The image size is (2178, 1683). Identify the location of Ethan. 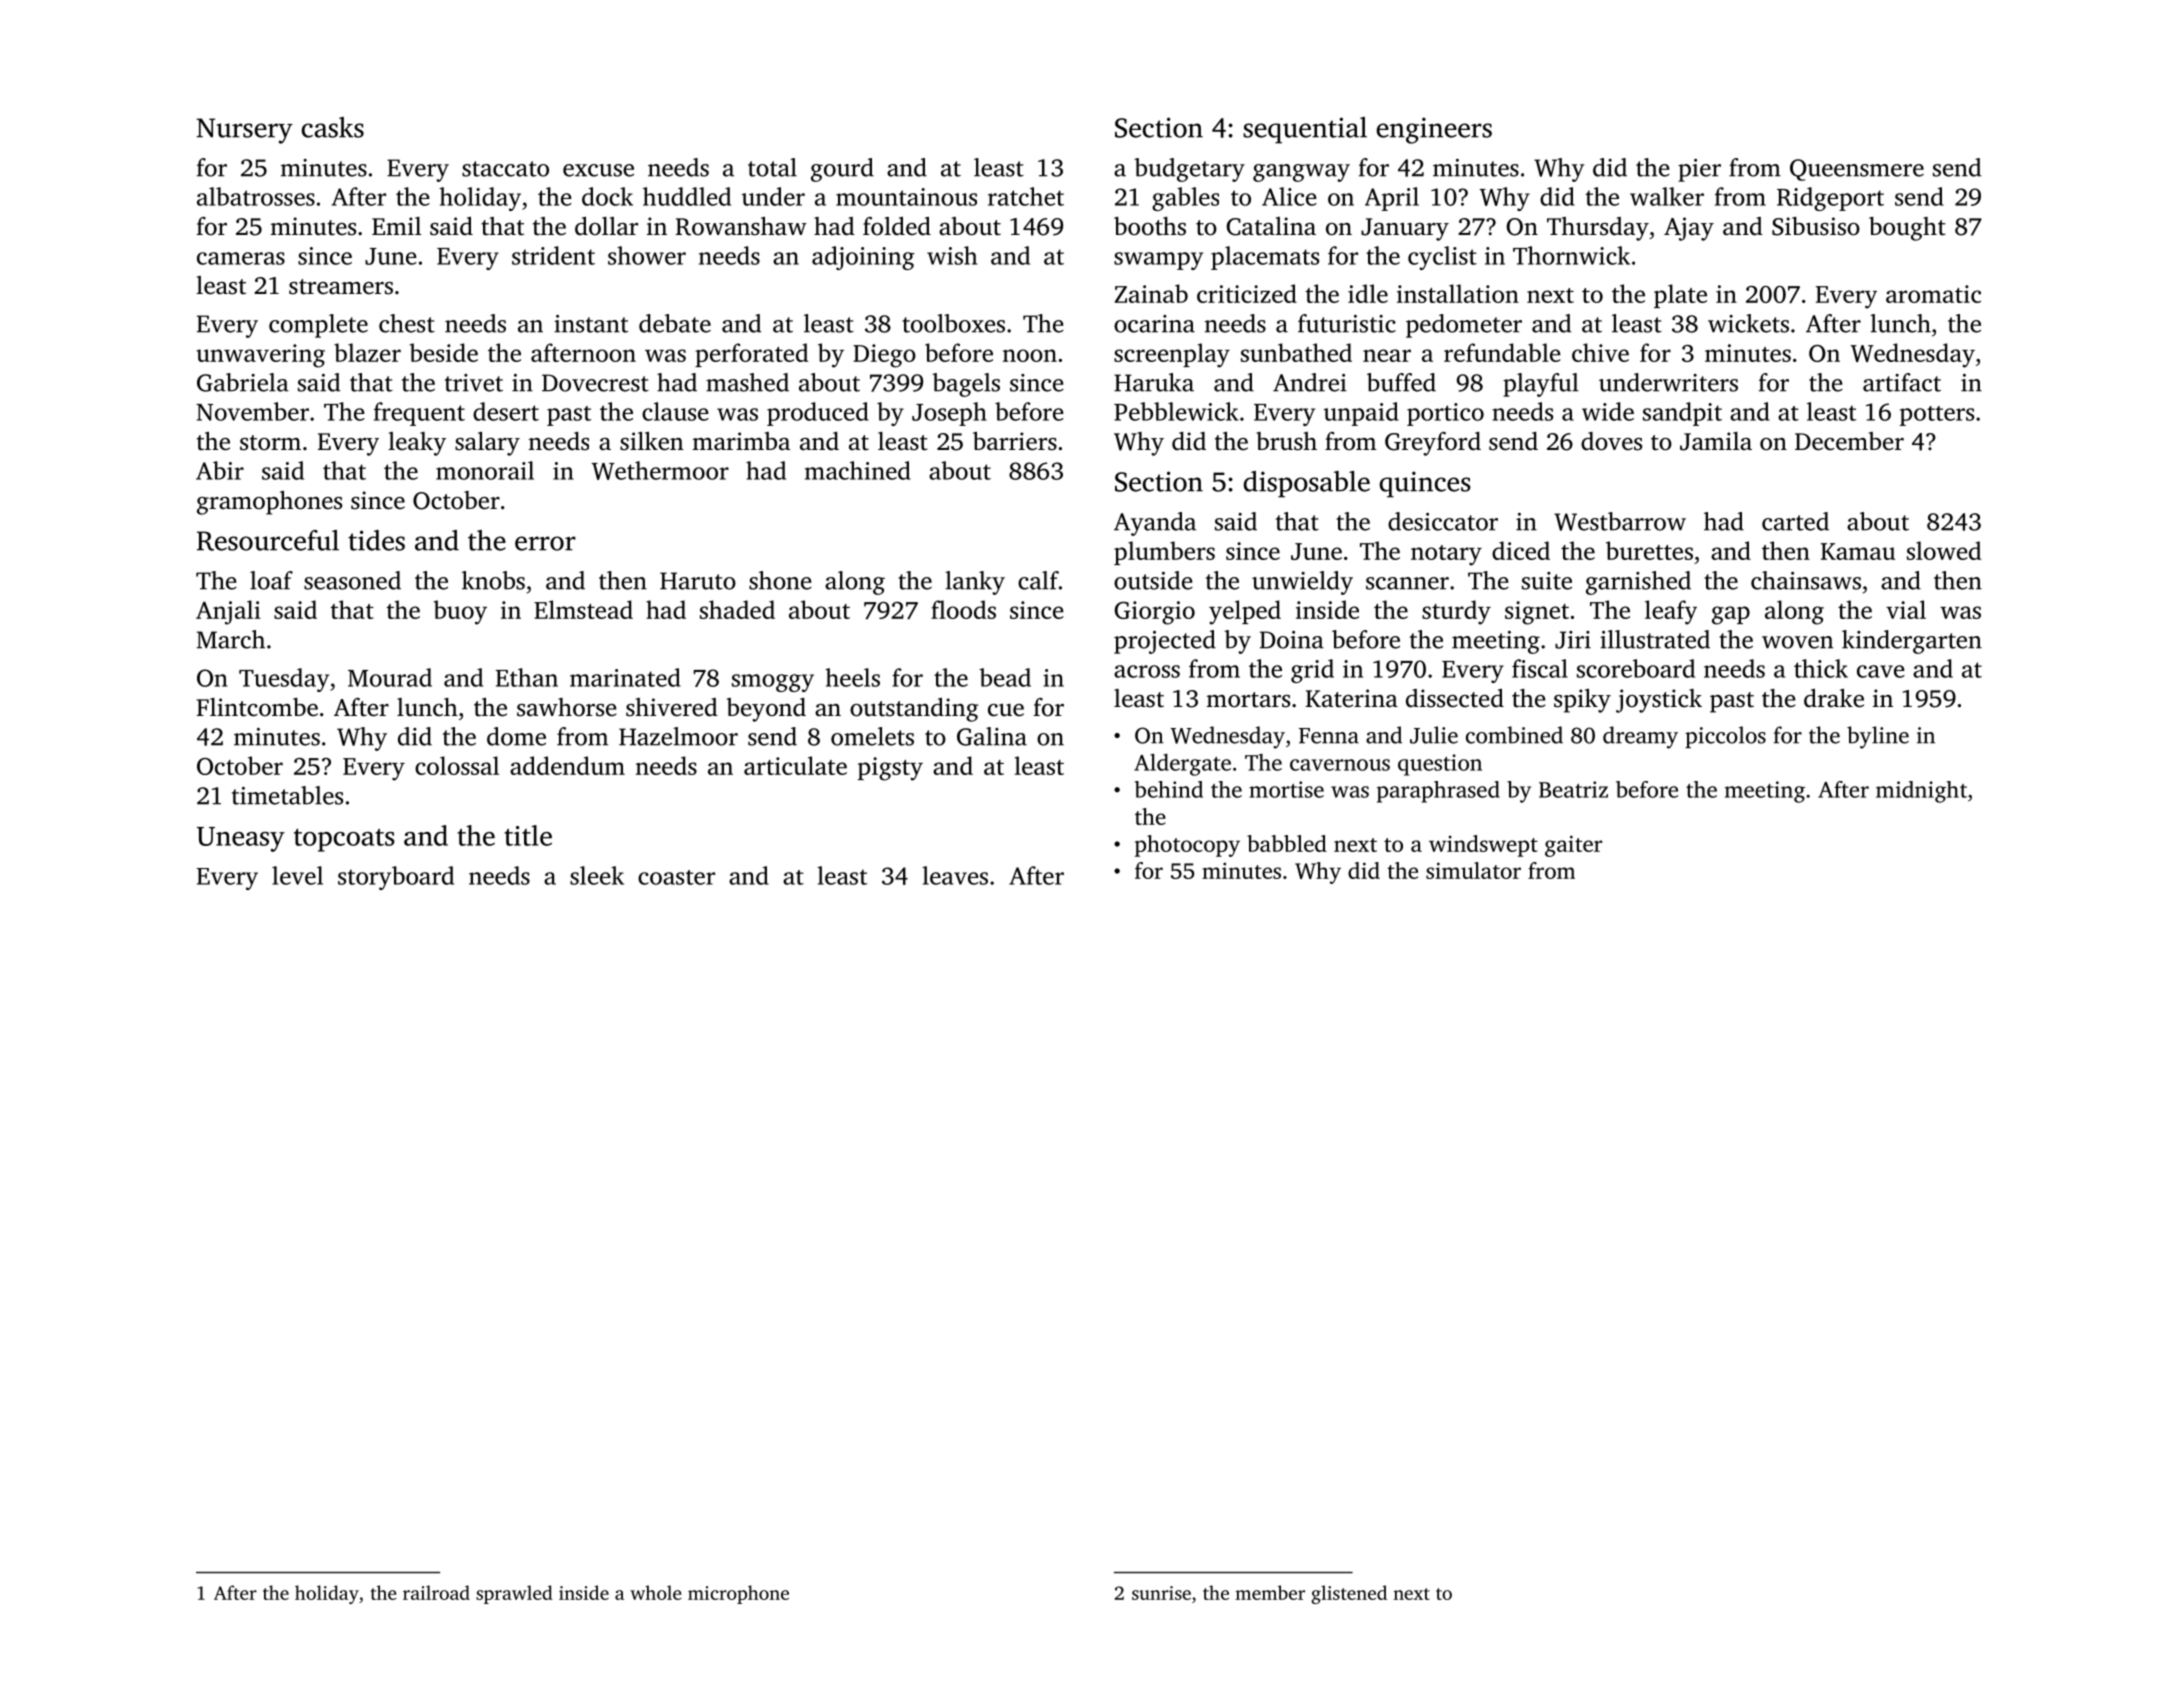
(527, 677).
